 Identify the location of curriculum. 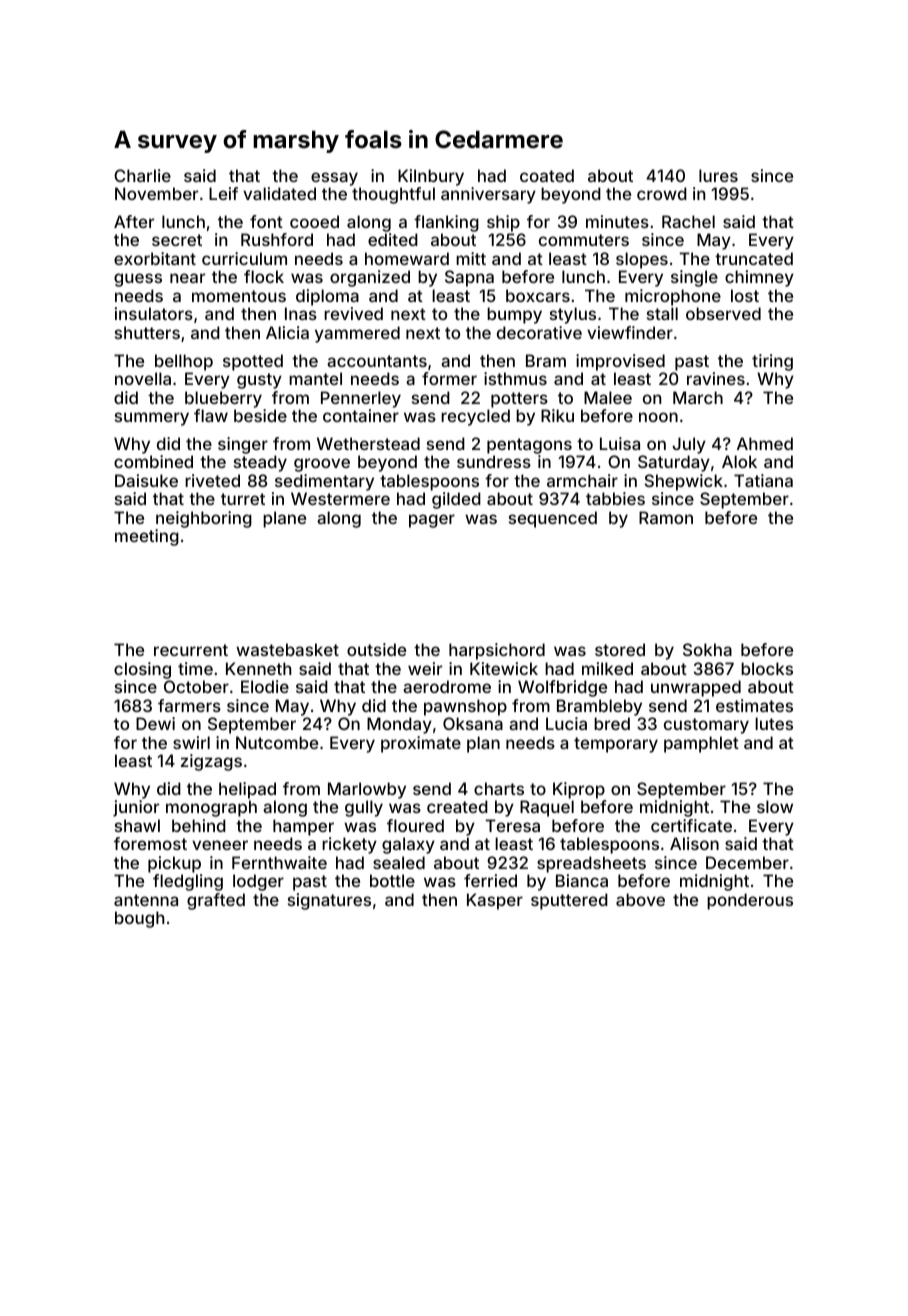
(244, 258).
